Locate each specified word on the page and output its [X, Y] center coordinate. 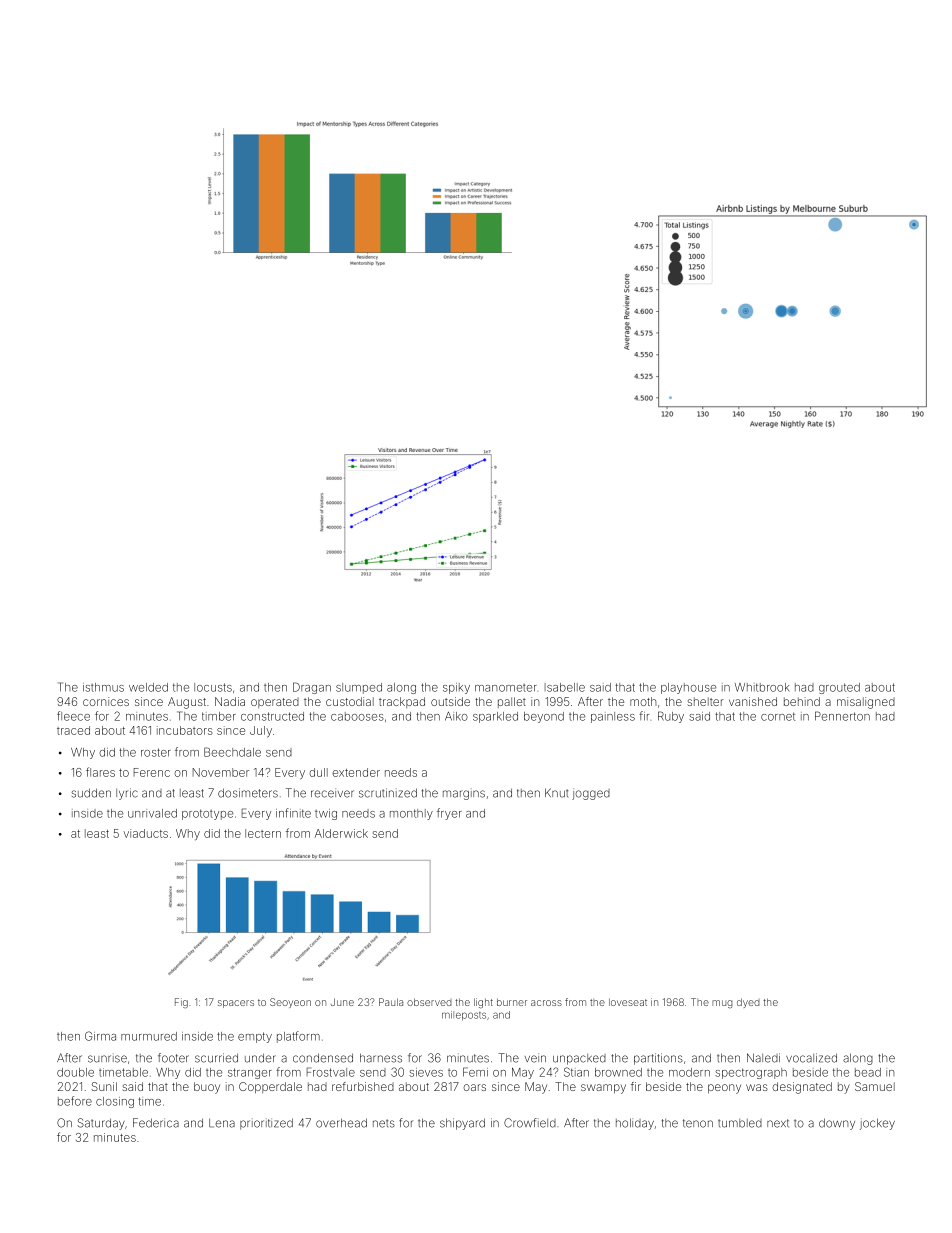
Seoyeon [290, 1003]
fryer [449, 814]
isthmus [103, 687]
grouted [839, 688]
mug [722, 1004]
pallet [512, 702]
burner [512, 1002]
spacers [236, 1004]
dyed [748, 1003]
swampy [603, 1089]
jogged [591, 794]
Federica [156, 1123]
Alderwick [341, 833]
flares [100, 772]
